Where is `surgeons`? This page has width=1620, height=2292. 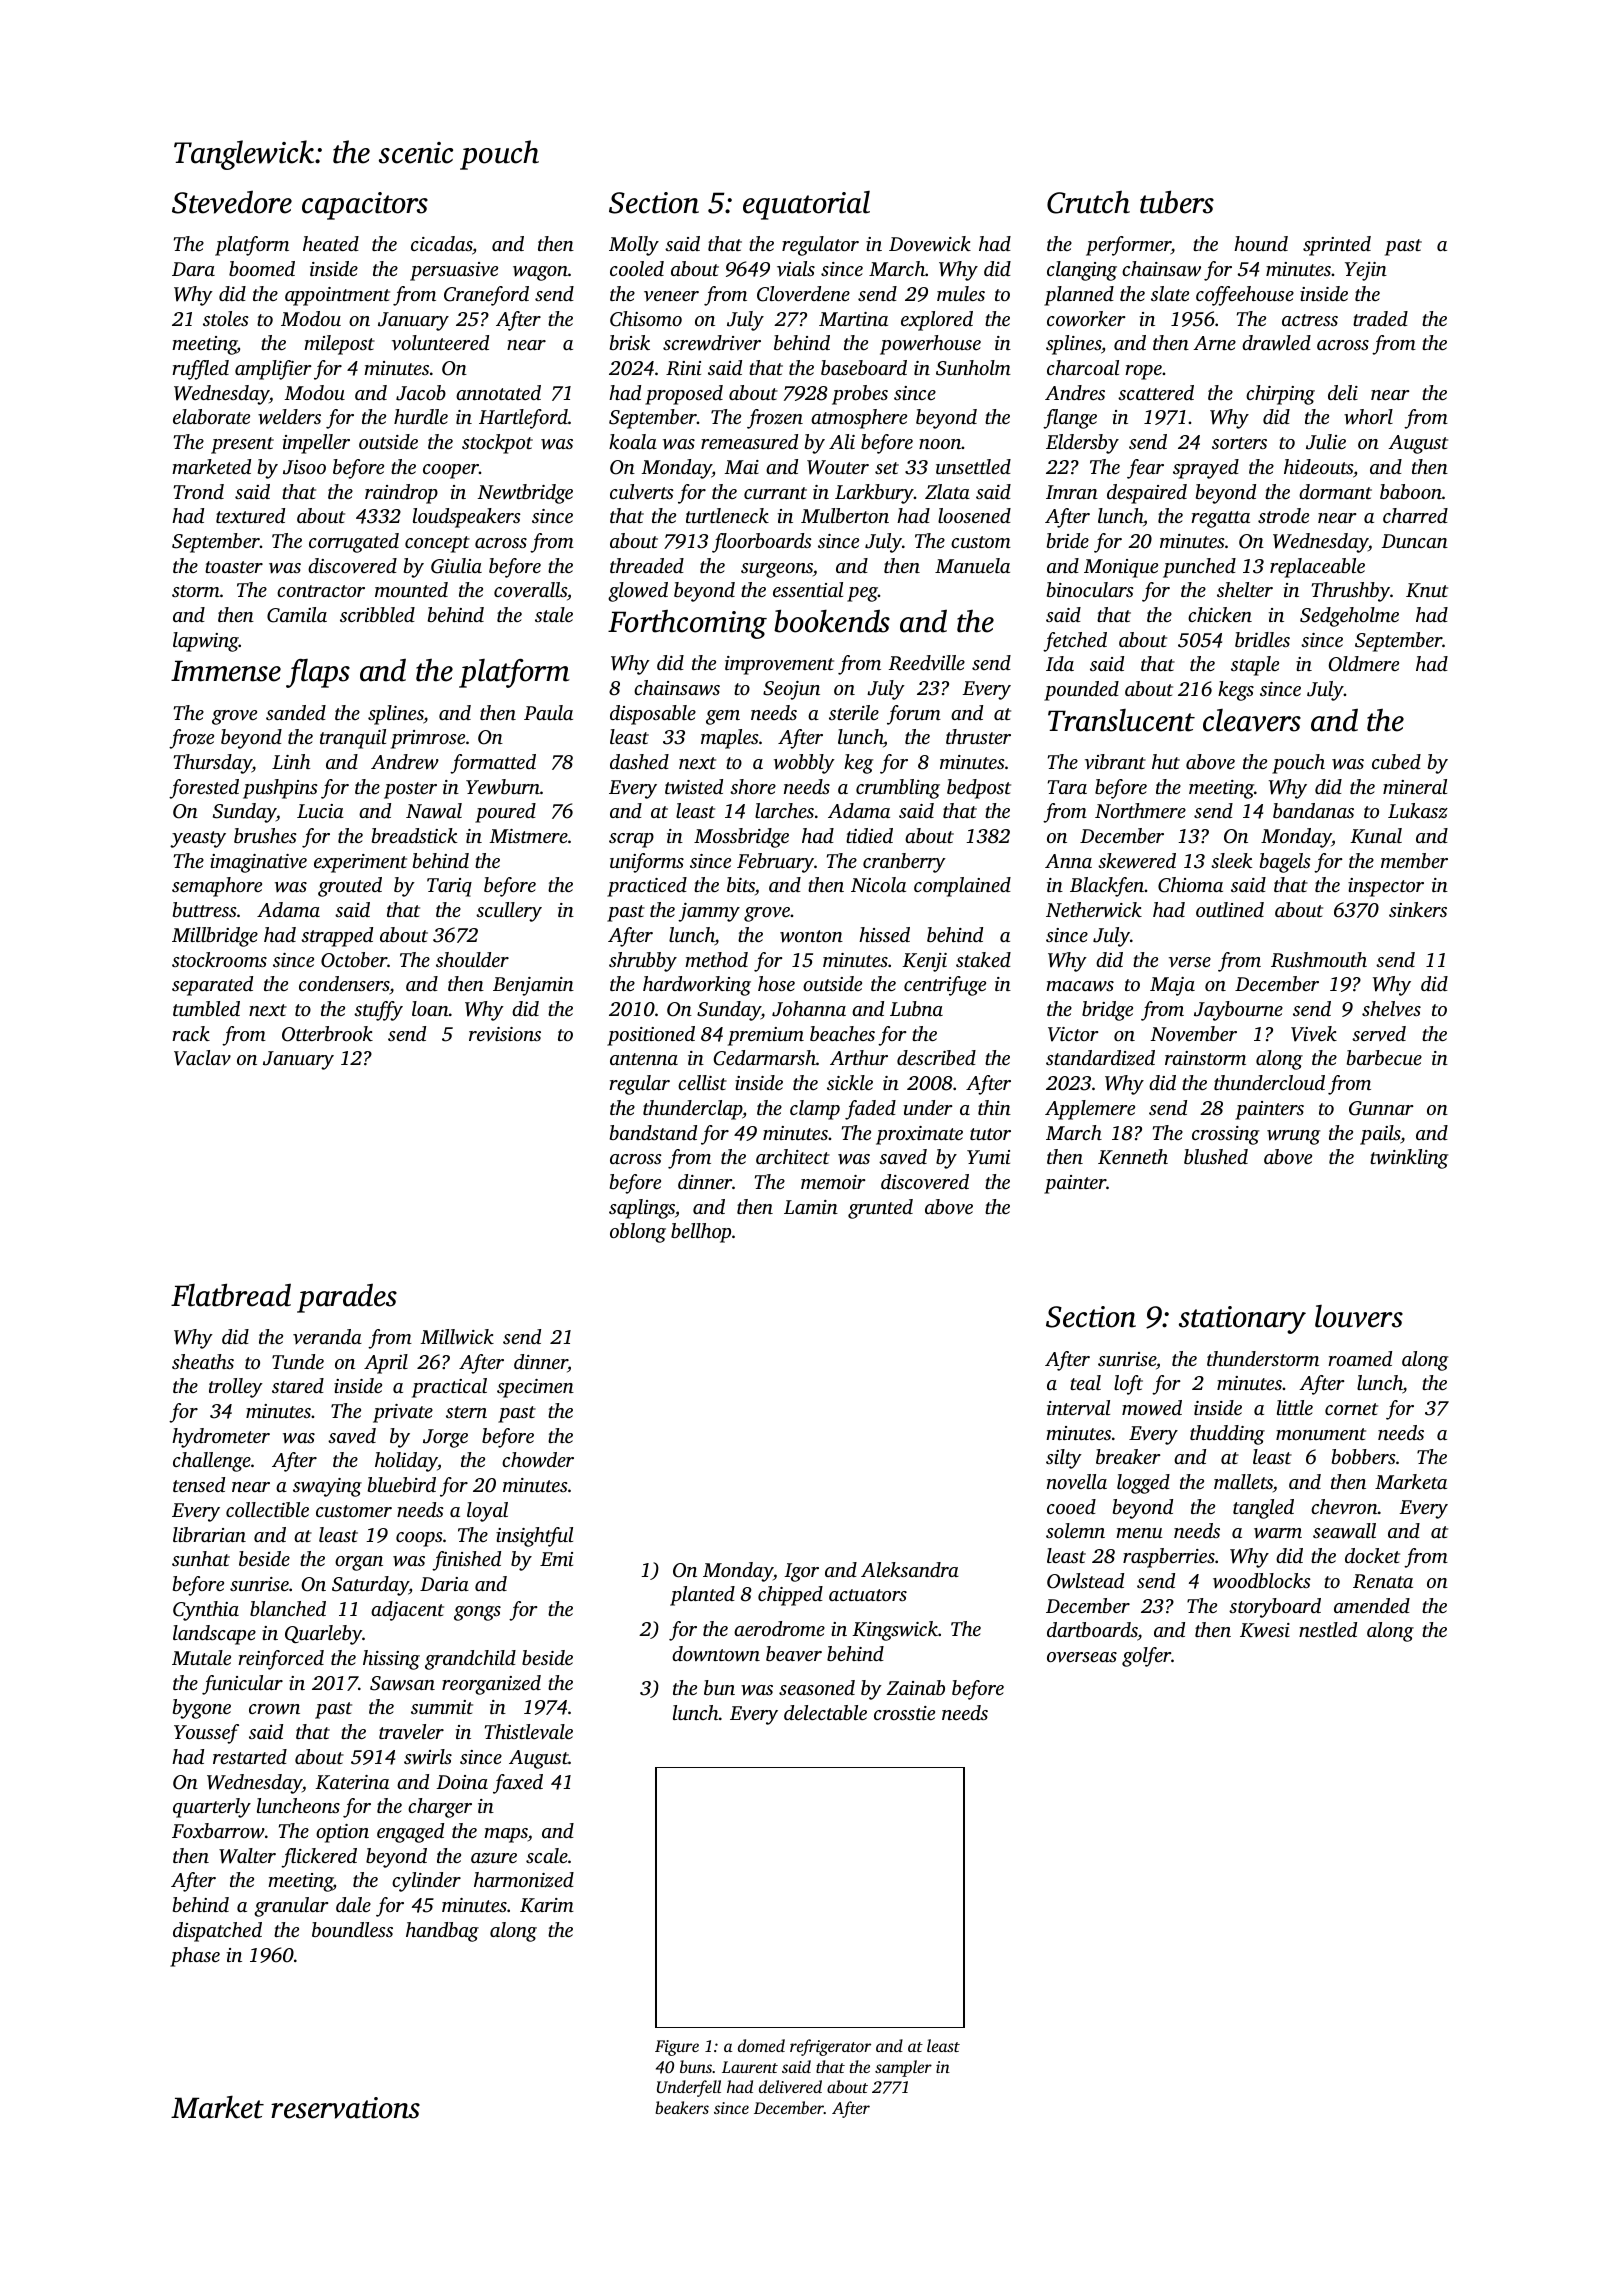 surgeons is located at coordinates (777, 570).
